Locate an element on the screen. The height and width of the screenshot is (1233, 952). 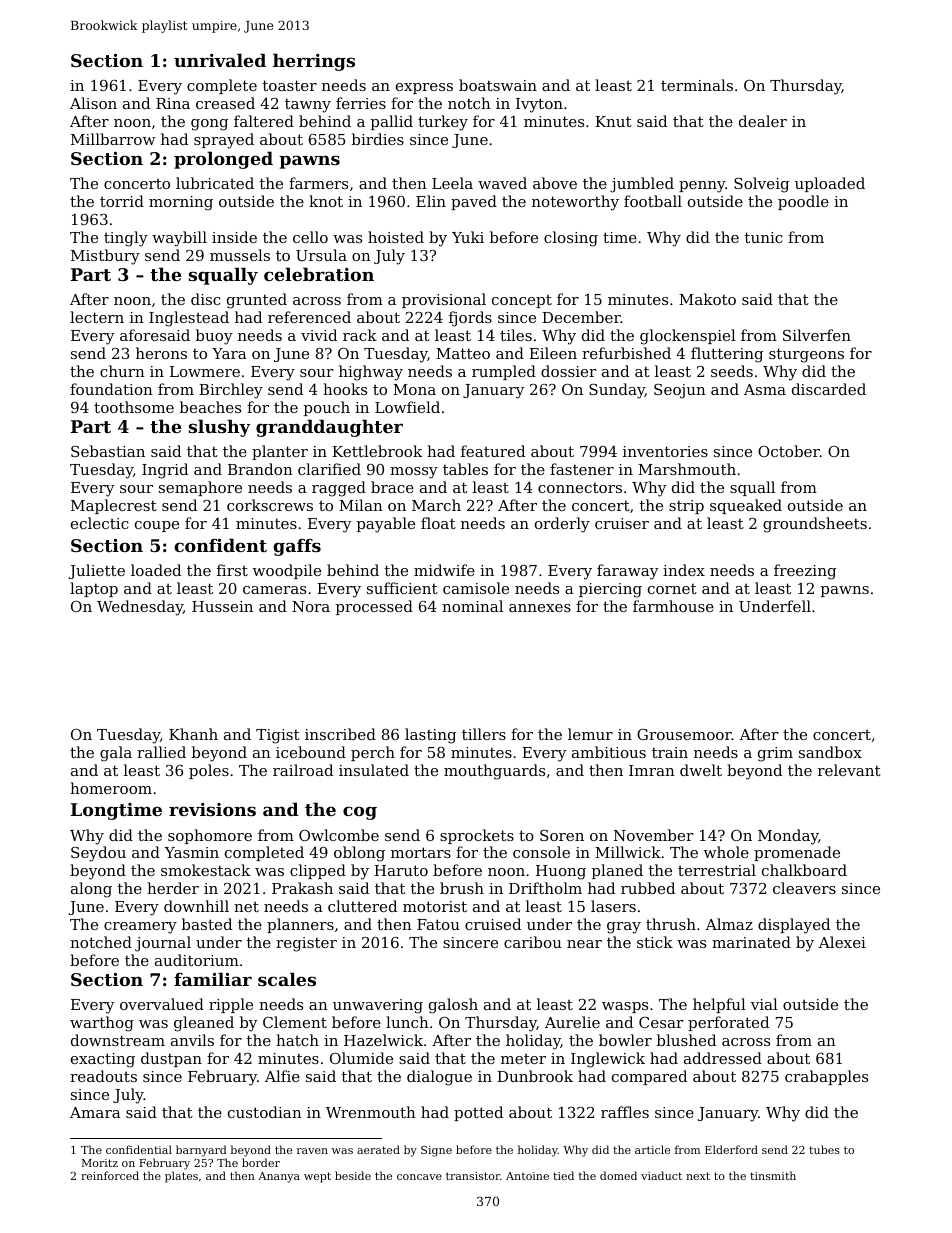
boatswain is located at coordinates (498, 85).
